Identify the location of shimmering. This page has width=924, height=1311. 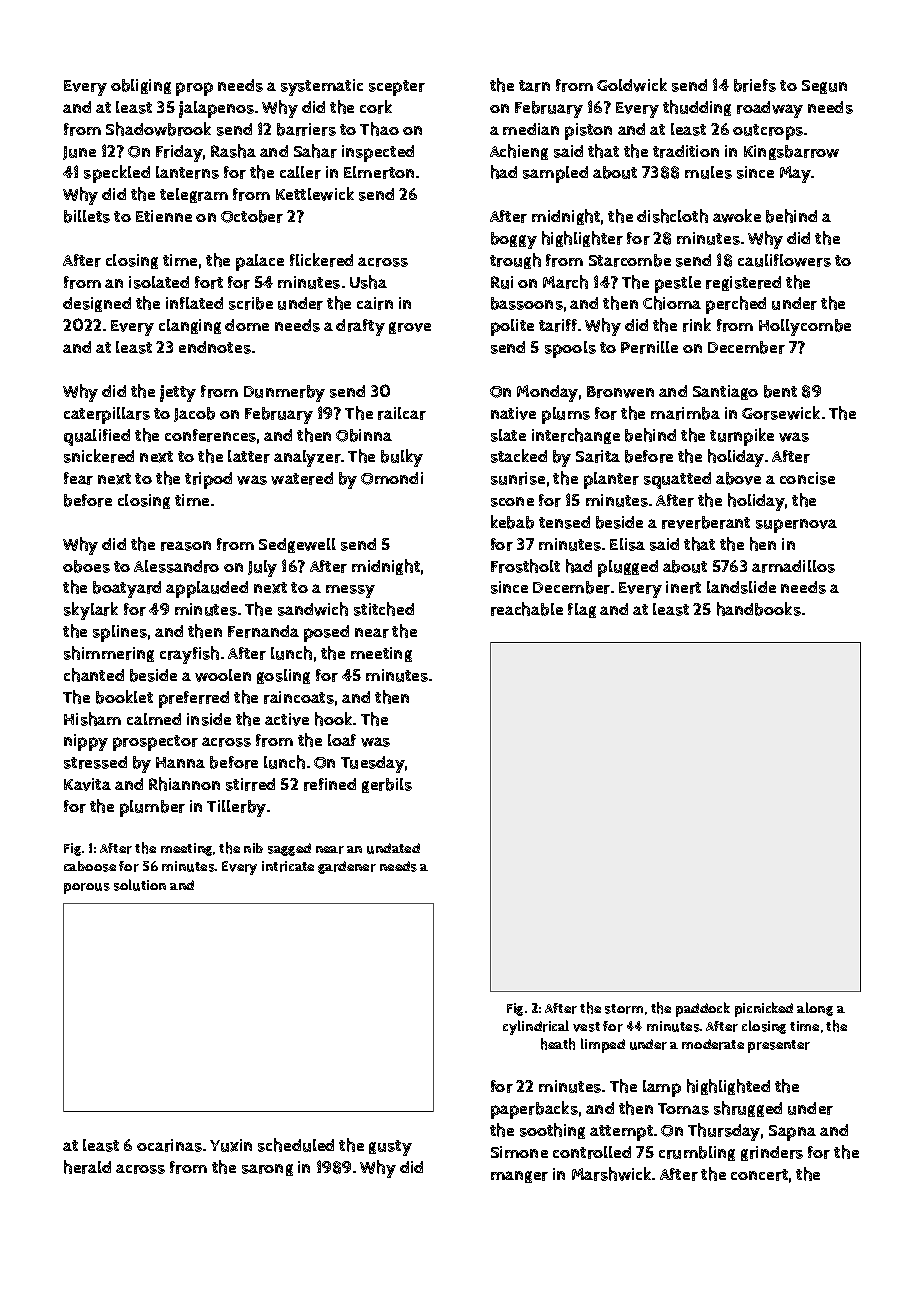
(109, 654).
